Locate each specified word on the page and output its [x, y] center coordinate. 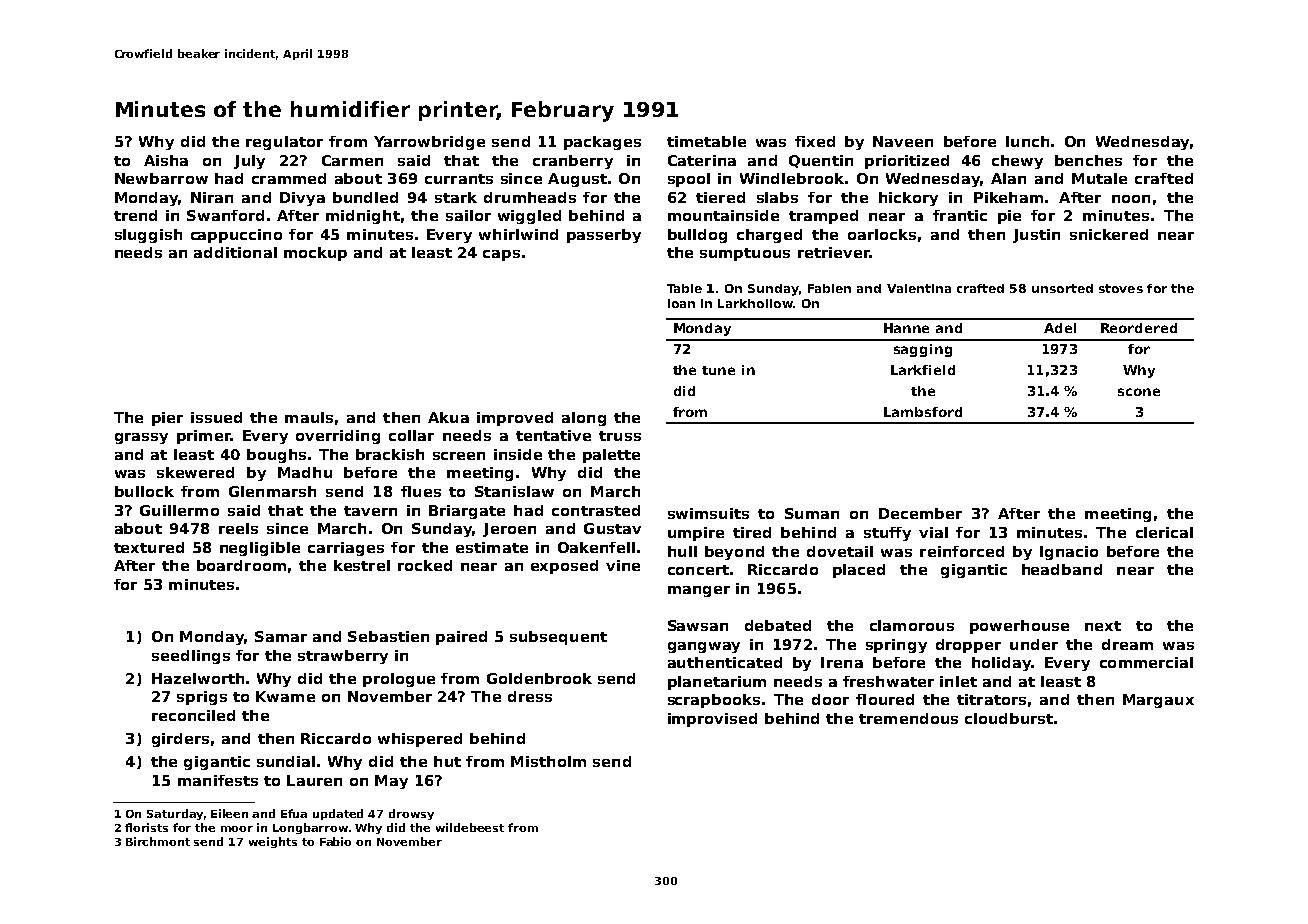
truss [620, 436]
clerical [1164, 532]
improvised [712, 720]
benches [1088, 160]
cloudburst [1009, 718]
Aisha [166, 160]
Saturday [175, 814]
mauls [309, 417]
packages [602, 143]
